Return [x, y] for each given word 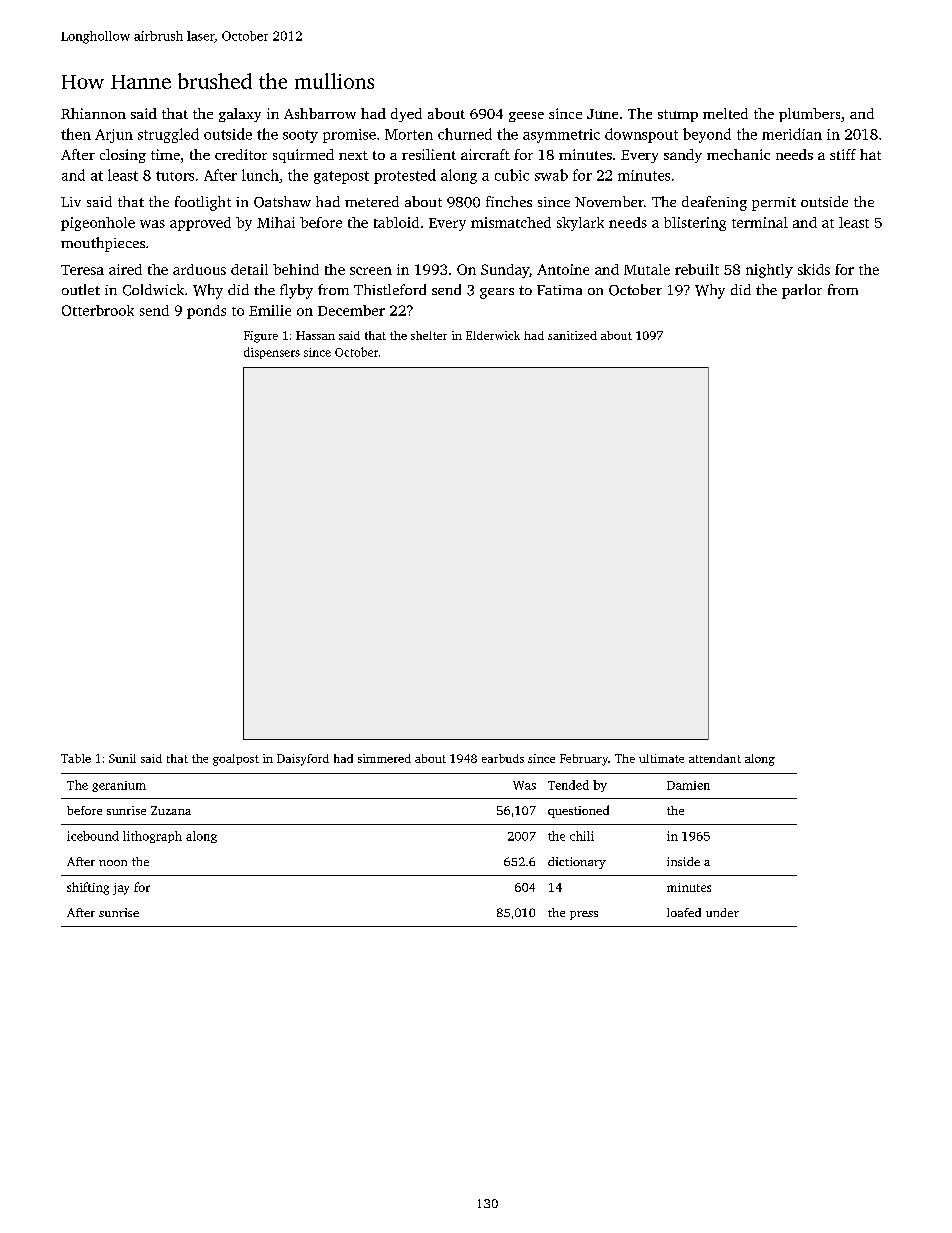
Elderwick [493, 335]
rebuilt [697, 269]
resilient [429, 154]
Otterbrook [98, 310]
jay [121, 889]
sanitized [572, 335]
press [584, 915]
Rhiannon [93, 113]
